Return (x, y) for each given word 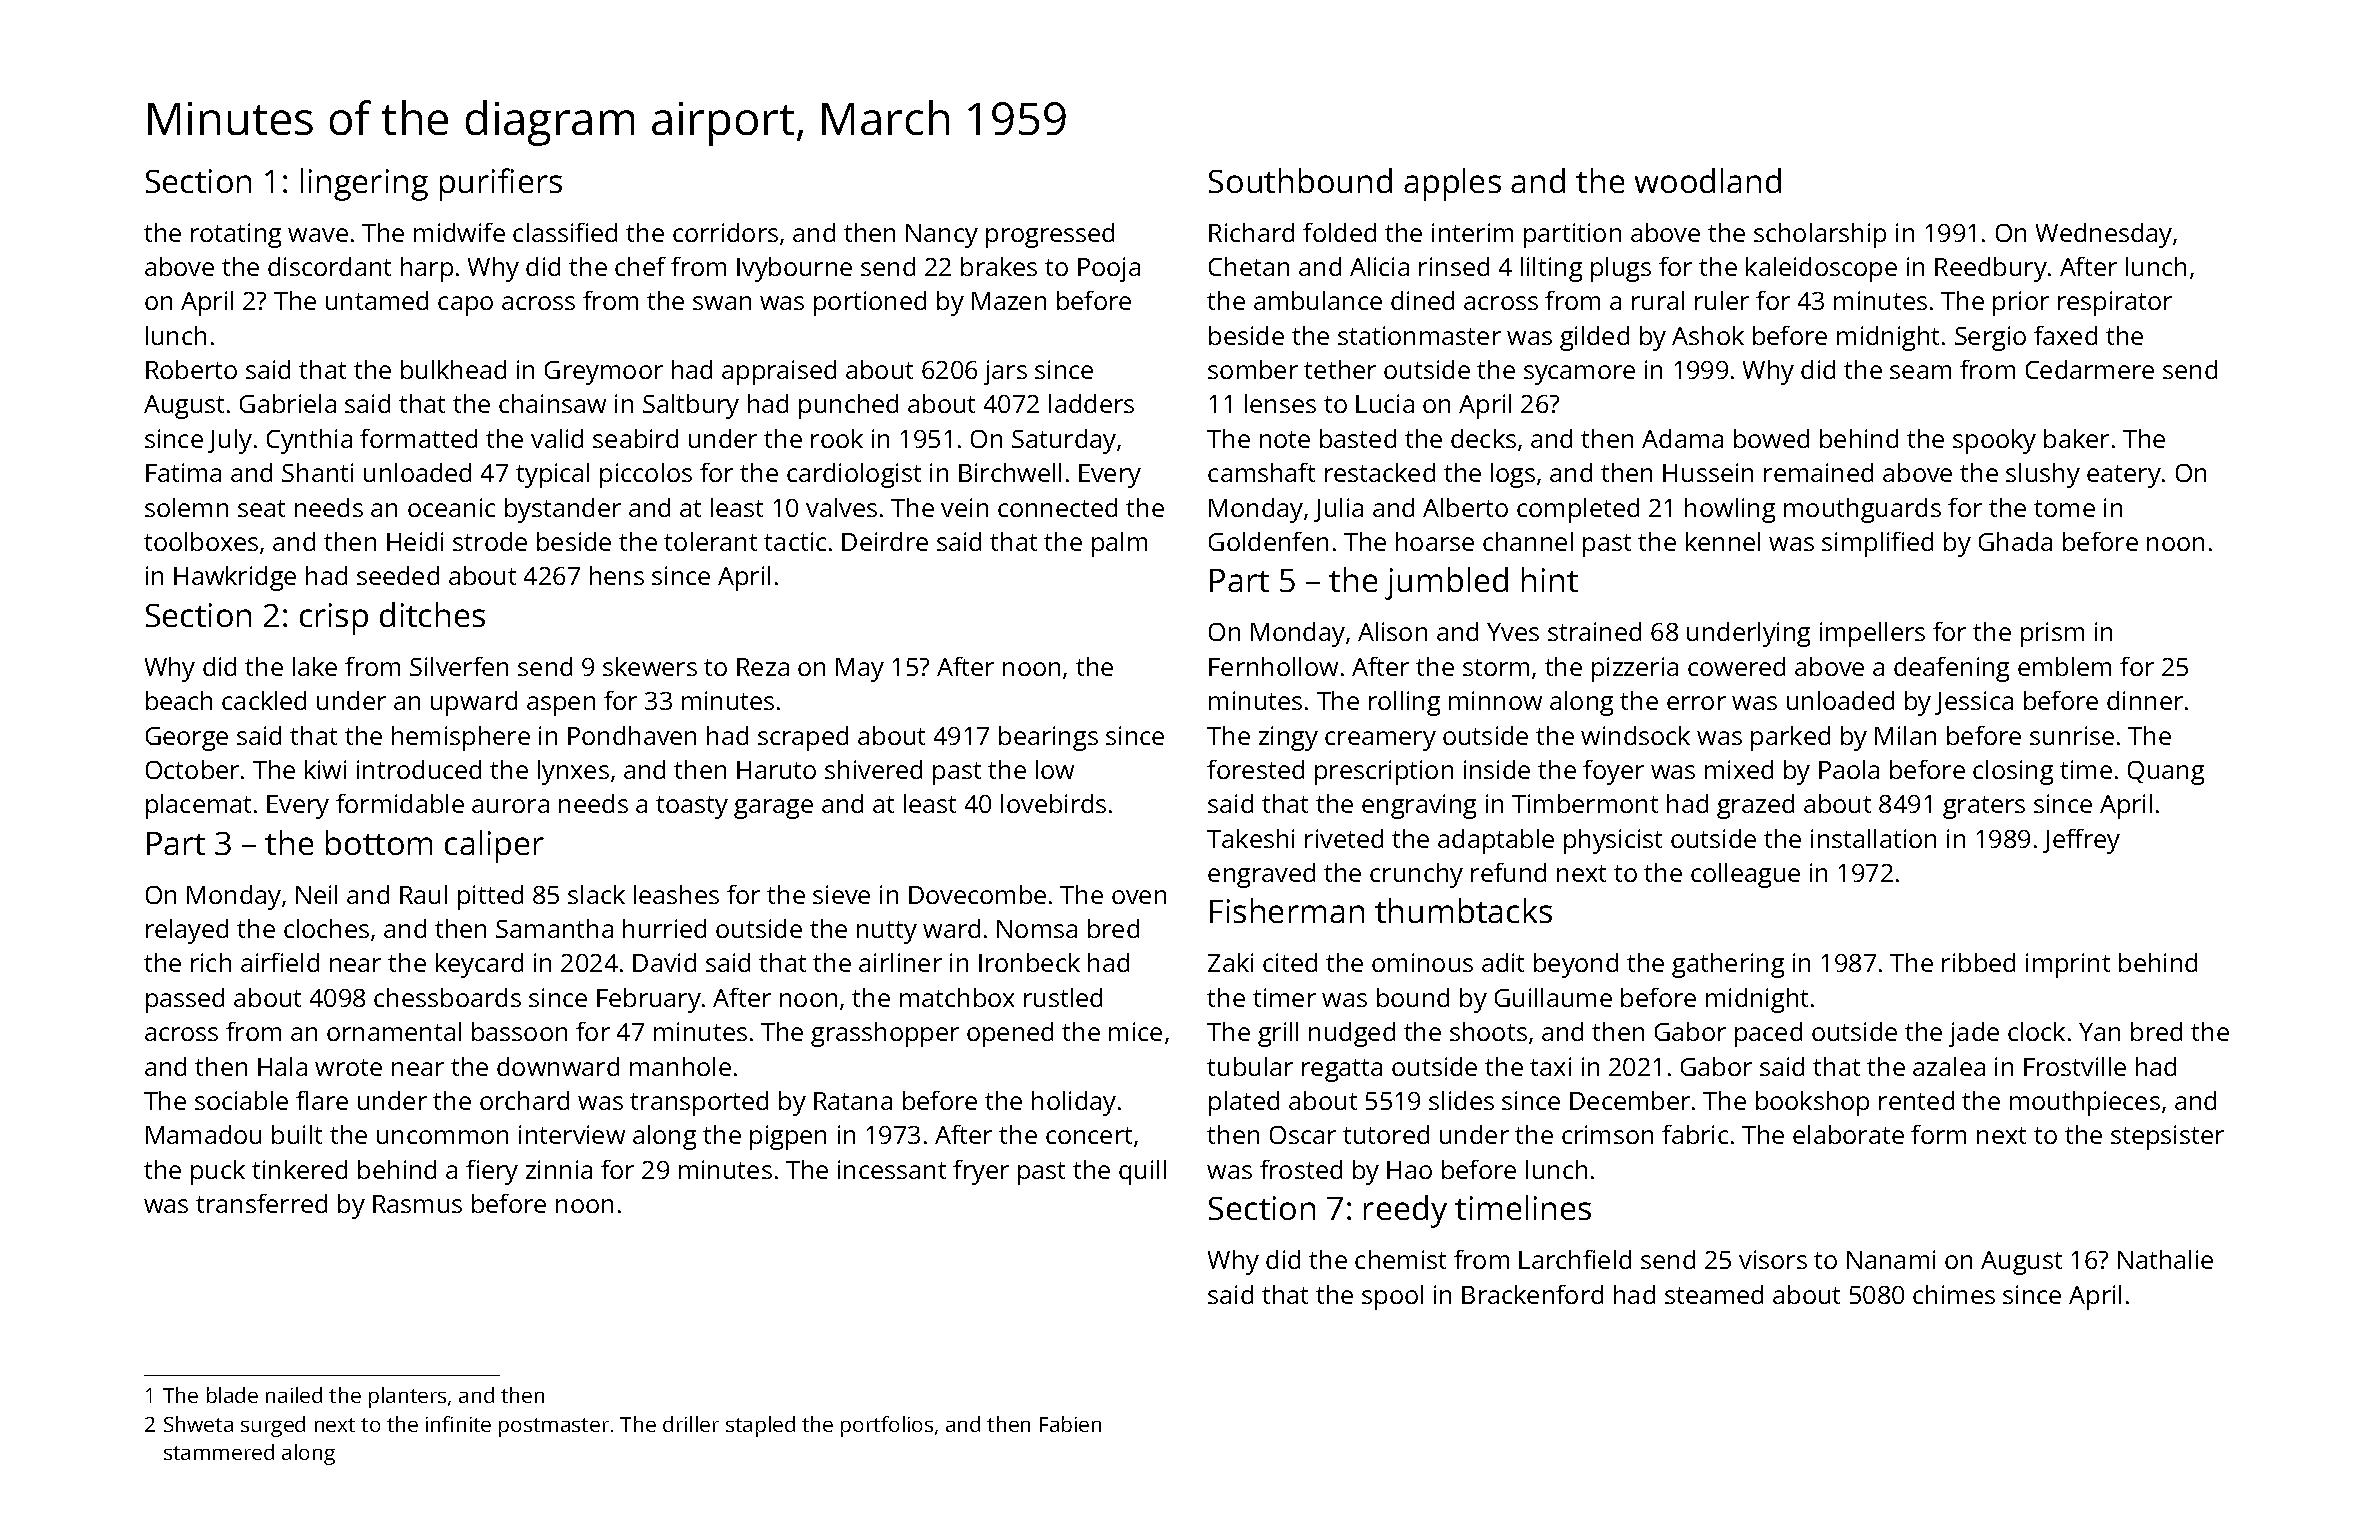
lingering (364, 184)
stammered (219, 1452)
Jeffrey (2081, 841)
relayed (187, 931)
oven (1139, 897)
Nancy (942, 236)
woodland (1708, 180)
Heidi (415, 541)
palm (1119, 544)
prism (2052, 634)
